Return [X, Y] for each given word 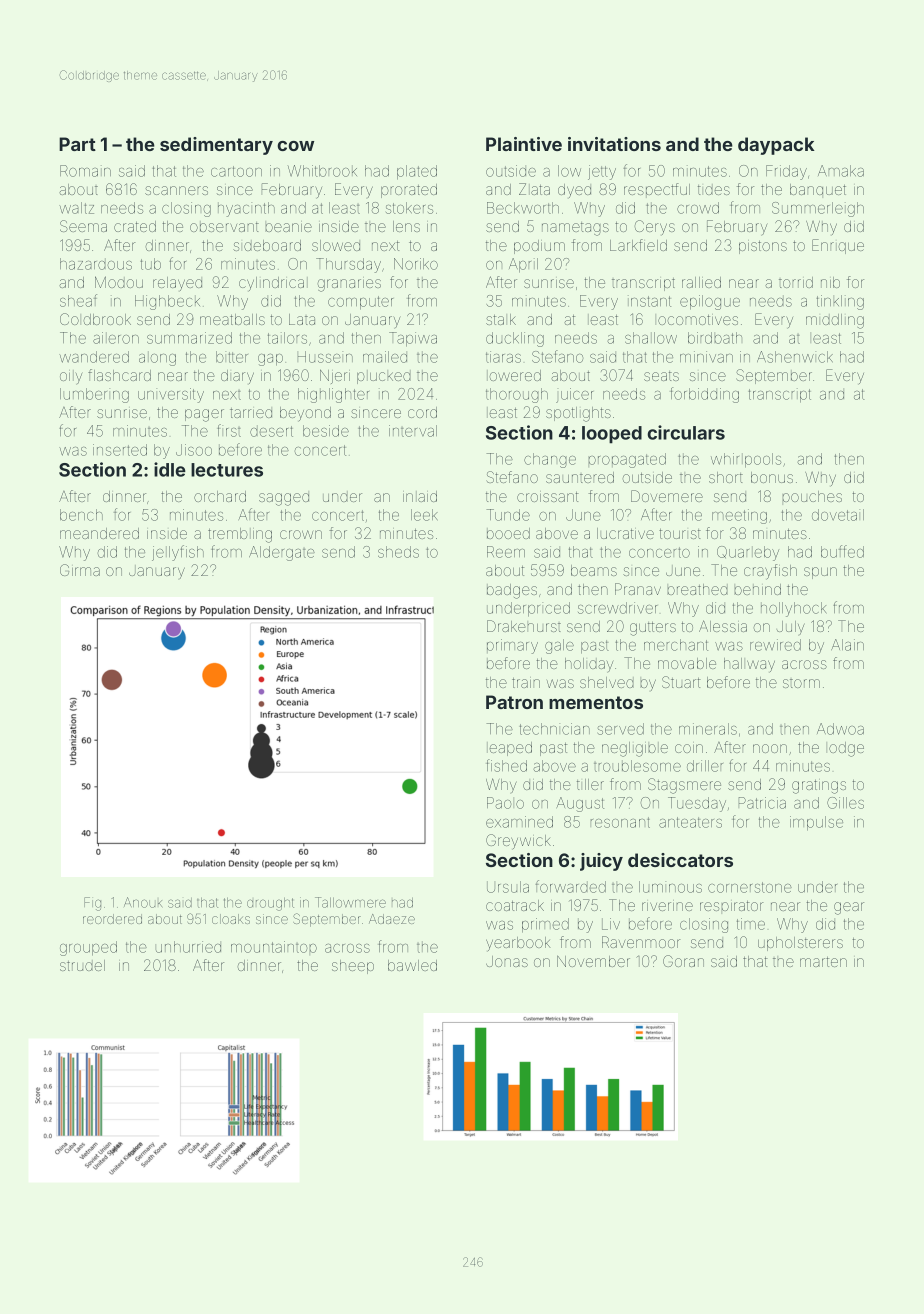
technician [554, 729]
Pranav [638, 589]
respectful [657, 190]
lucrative [625, 533]
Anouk [143, 902]
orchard [220, 496]
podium [539, 247]
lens [406, 226]
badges [512, 591]
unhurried [188, 947]
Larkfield [638, 245]
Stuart [681, 682]
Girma [80, 570]
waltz [76, 208]
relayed [177, 284]
